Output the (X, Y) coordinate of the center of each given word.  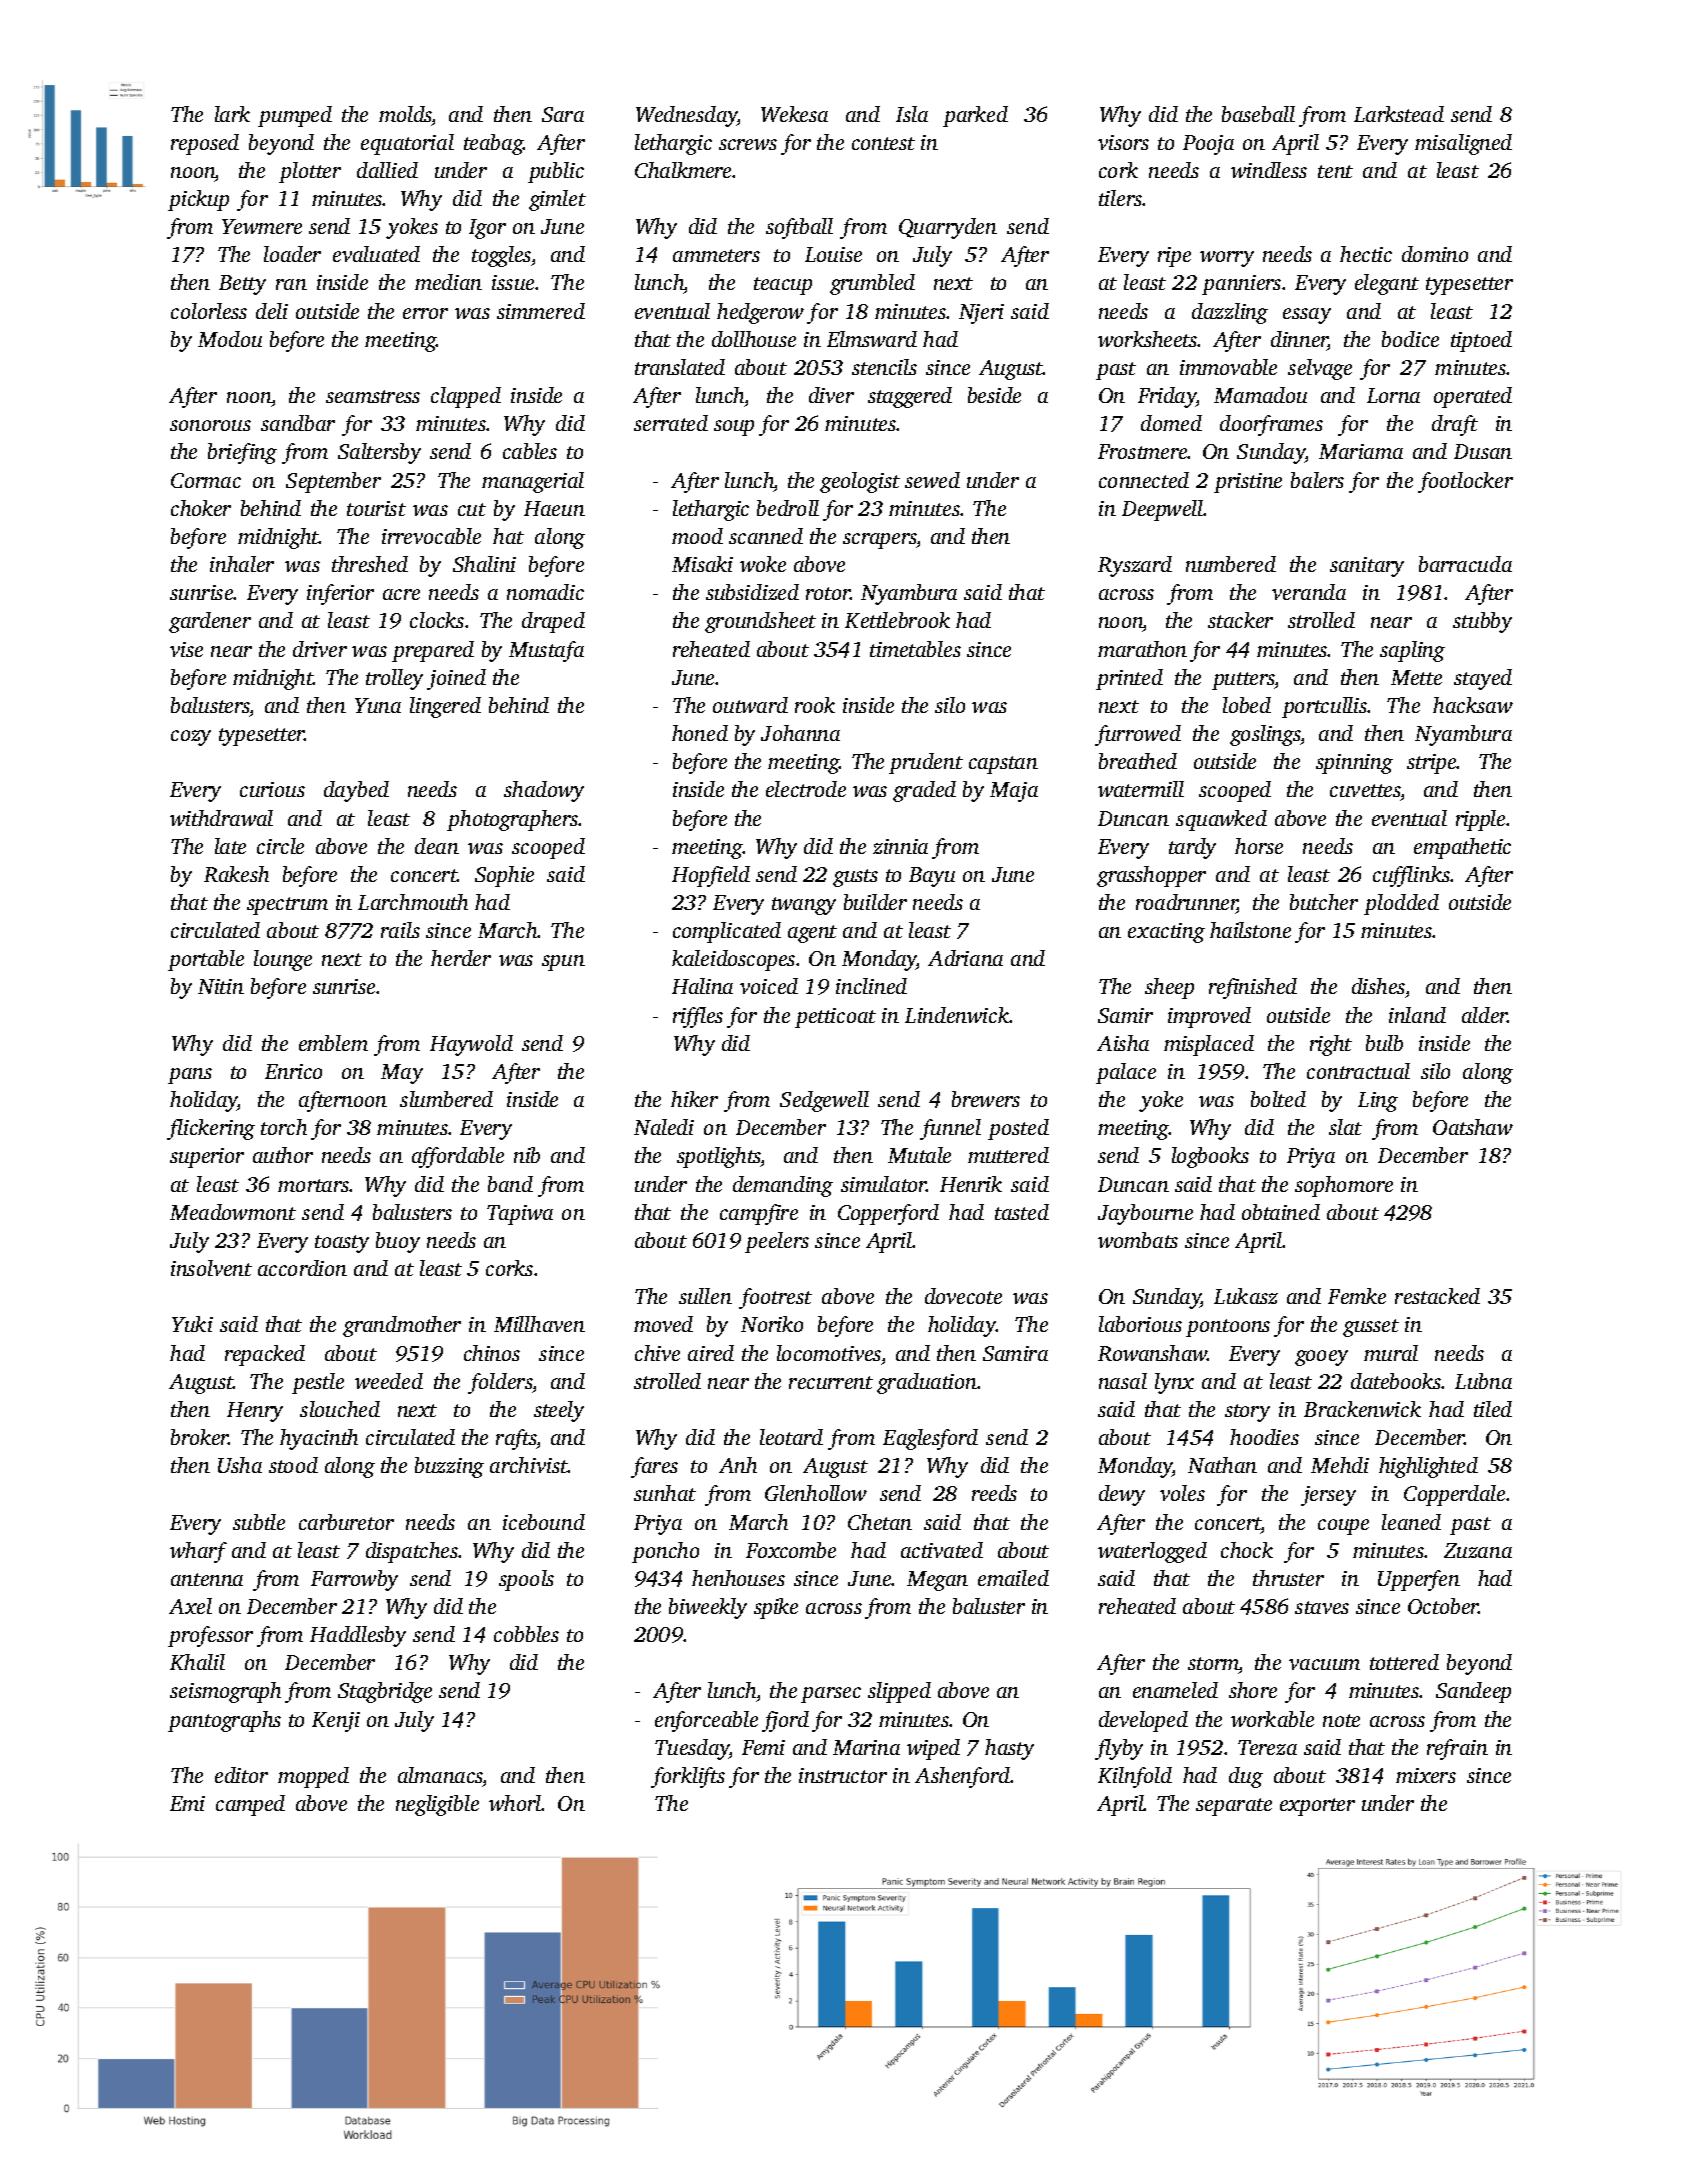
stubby (1482, 622)
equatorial (407, 144)
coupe (1343, 1527)
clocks (437, 620)
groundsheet (760, 622)
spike (776, 1608)
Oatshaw (1473, 1127)
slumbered (446, 1099)
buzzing (449, 1467)
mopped (313, 1777)
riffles (698, 1017)
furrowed (1138, 735)
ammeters (716, 255)
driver (320, 649)
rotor (828, 593)
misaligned (1463, 144)
